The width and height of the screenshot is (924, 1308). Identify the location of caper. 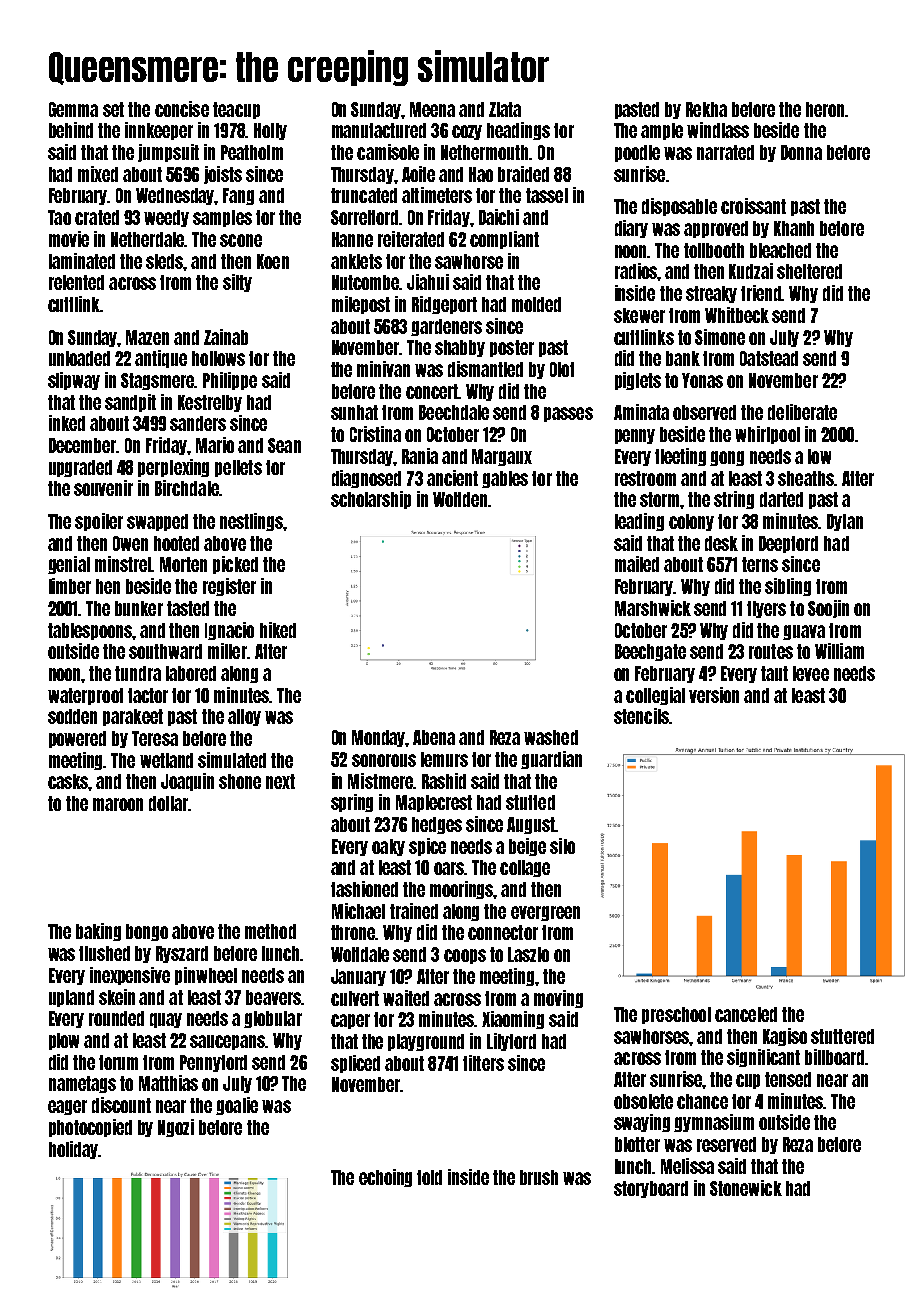
(350, 1021).
